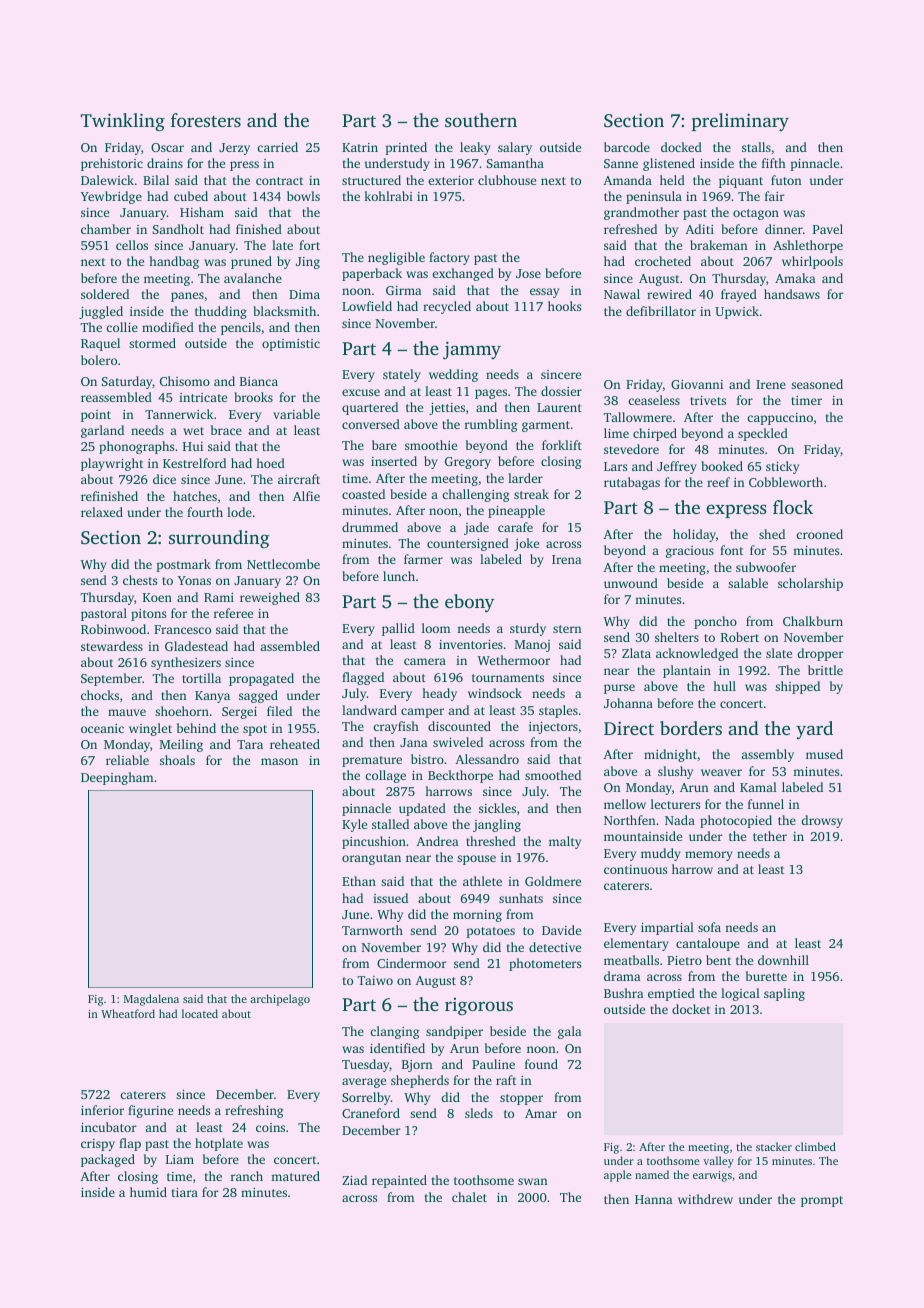  What do you see at coordinates (553, 775) in the page?
I see `smoothed` at bounding box center [553, 775].
